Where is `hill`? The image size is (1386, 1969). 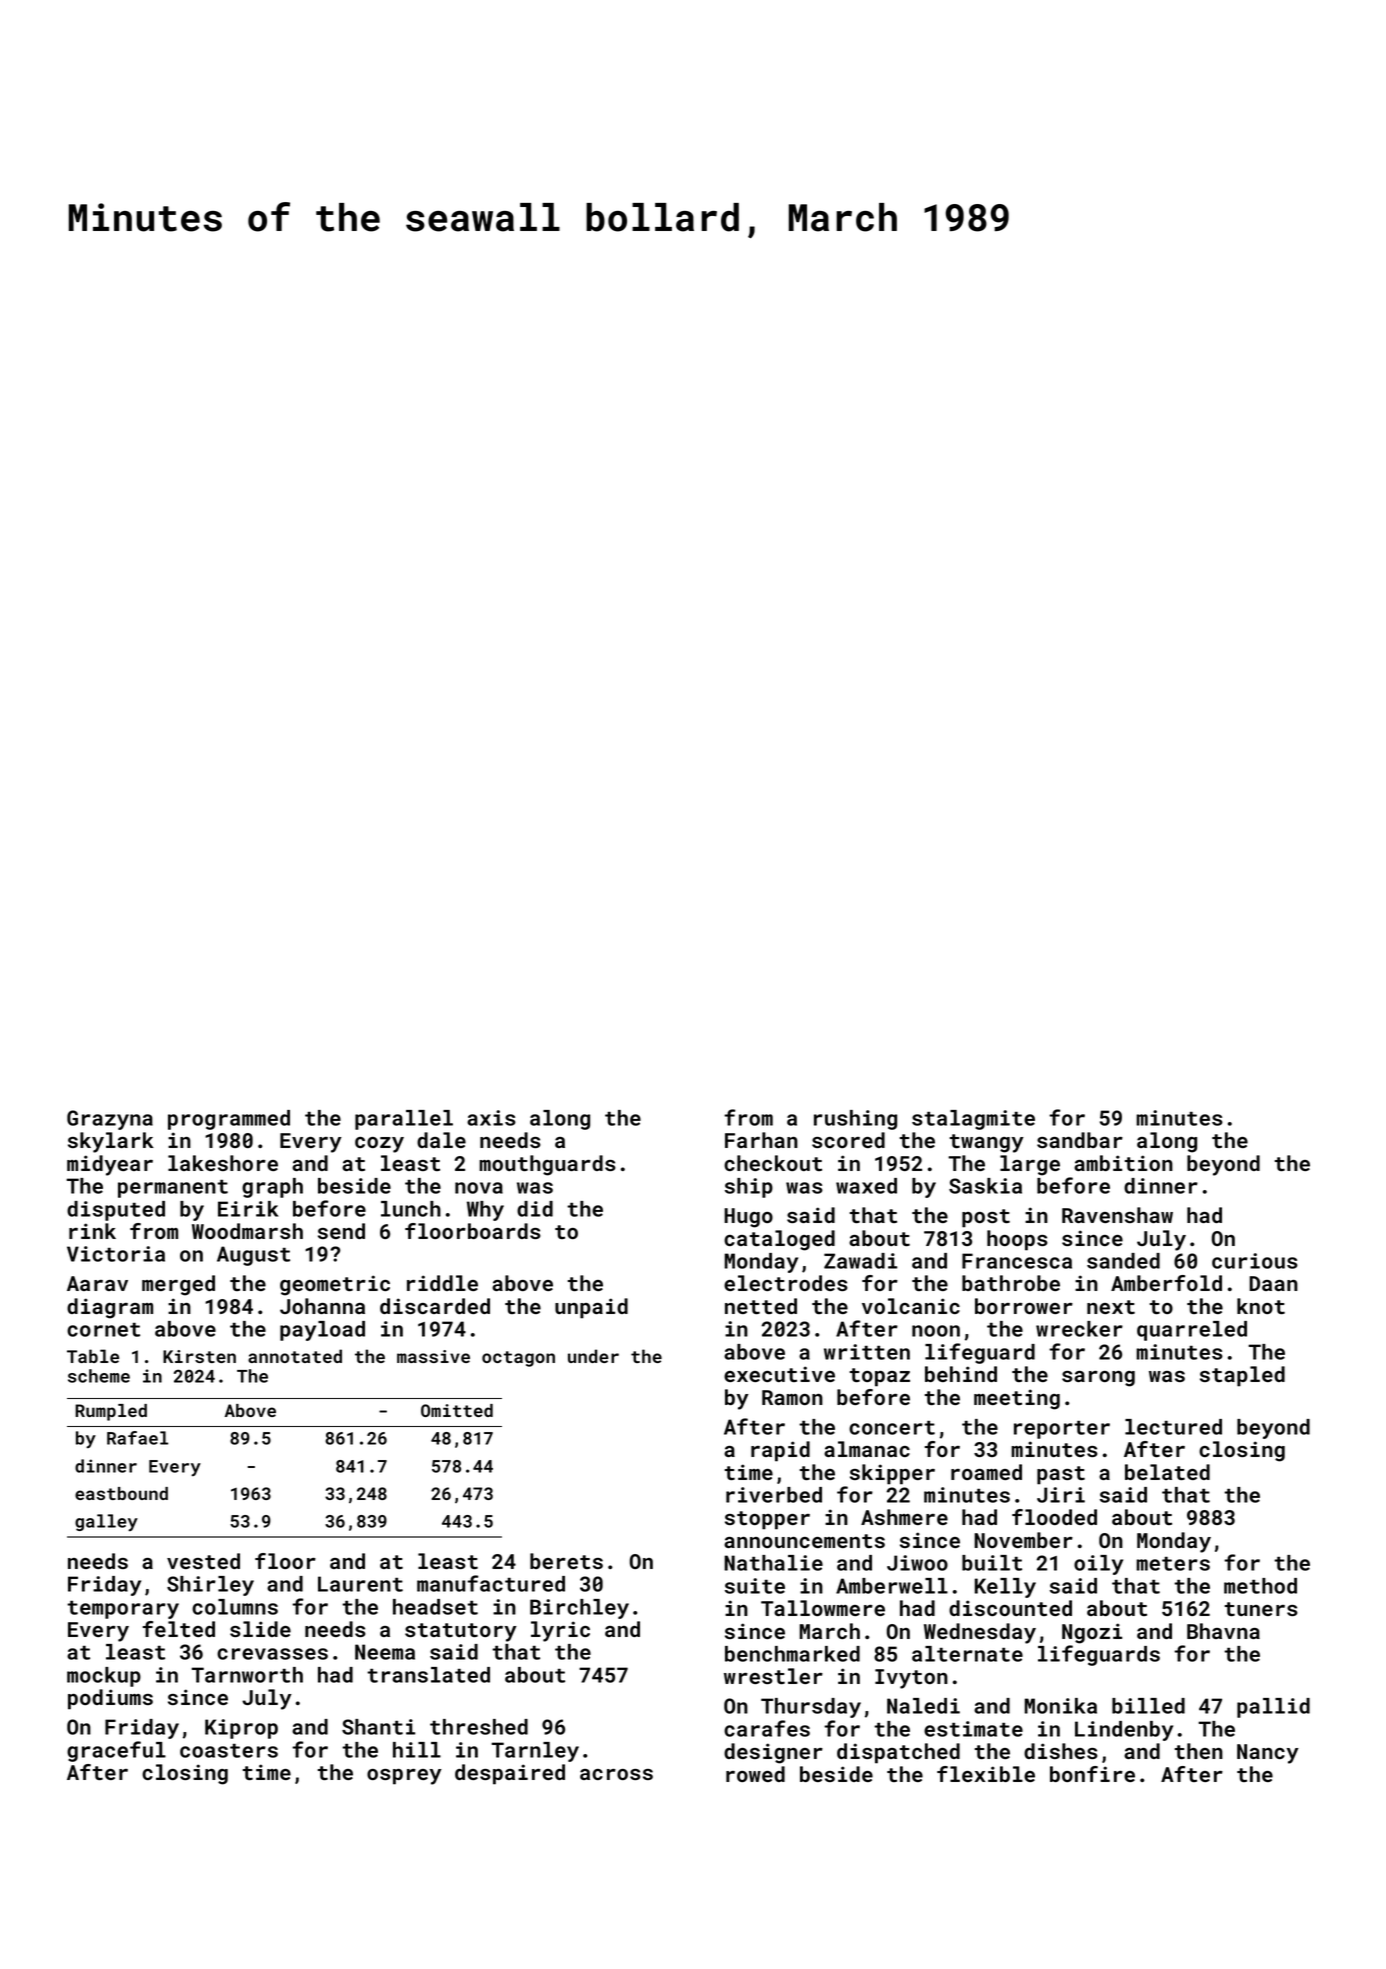 hill is located at coordinates (417, 1750).
